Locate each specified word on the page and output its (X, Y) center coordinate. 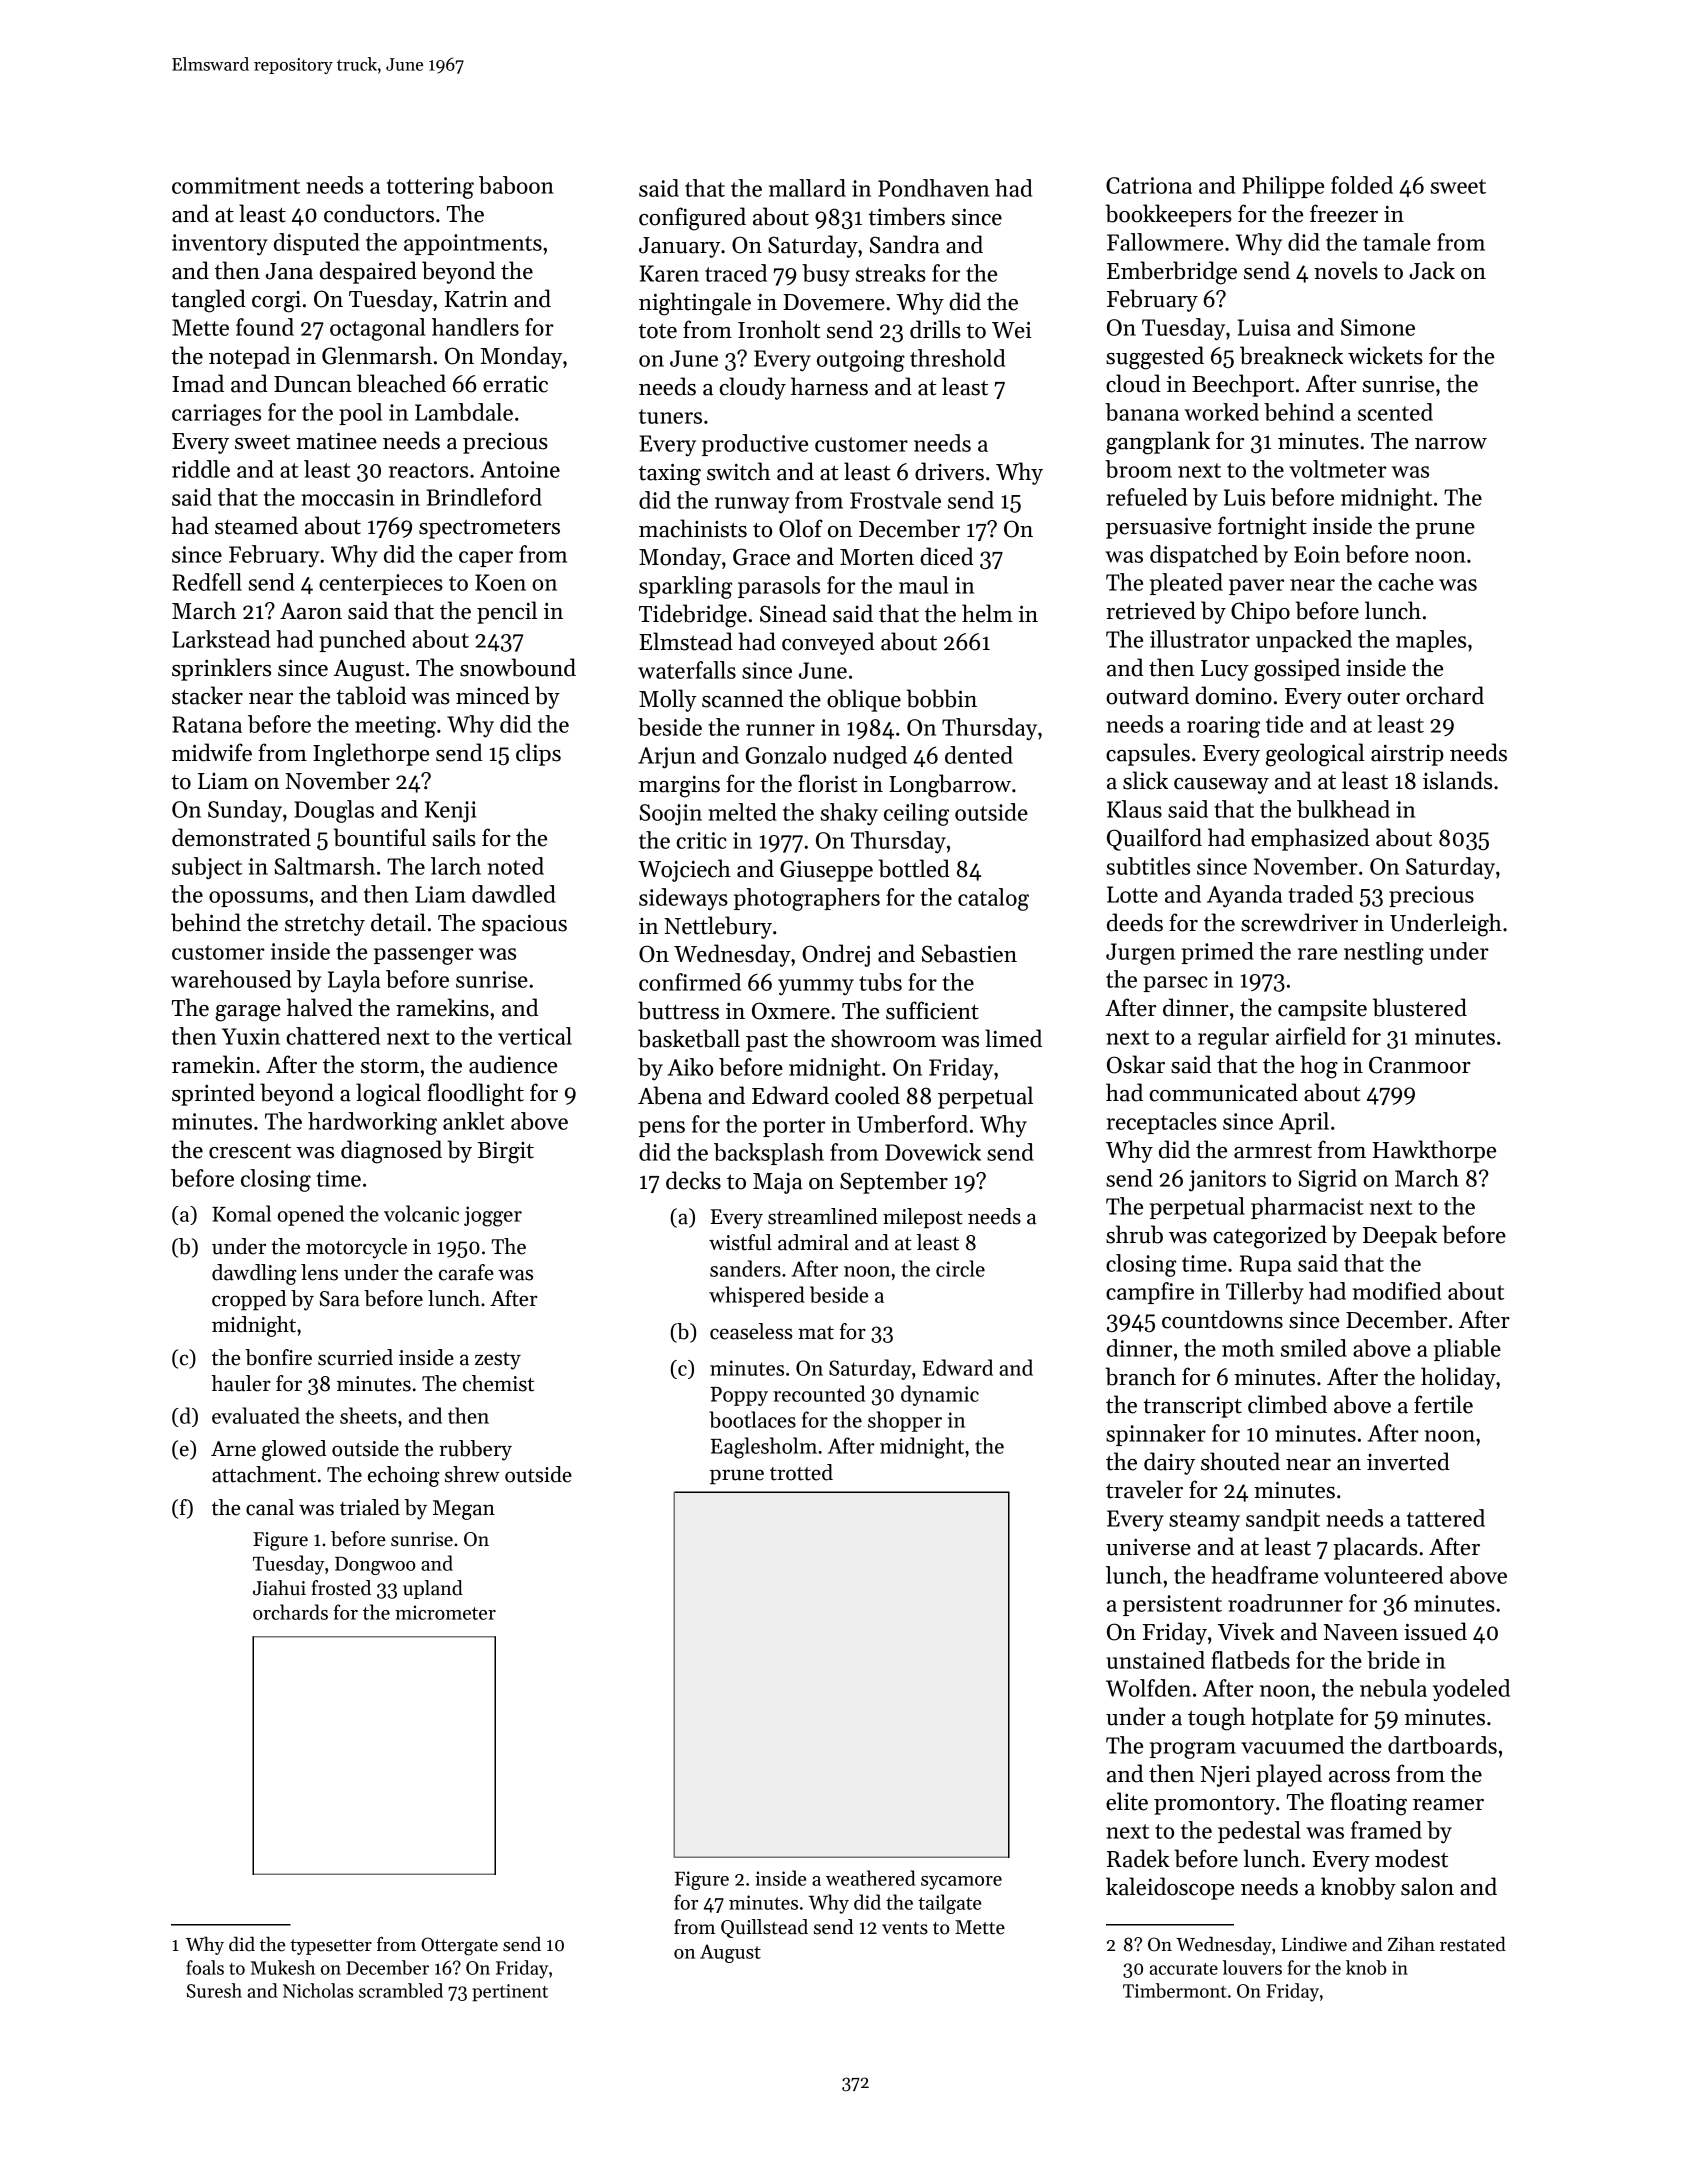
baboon (516, 185)
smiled (1314, 1348)
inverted (1408, 1461)
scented (1395, 412)
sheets (368, 1415)
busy (826, 275)
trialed (370, 1507)
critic (702, 840)
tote (658, 331)
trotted (801, 1472)
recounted (819, 1393)
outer (1373, 697)
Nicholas (318, 1990)
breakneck (1291, 355)
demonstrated (241, 837)
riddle (201, 469)
